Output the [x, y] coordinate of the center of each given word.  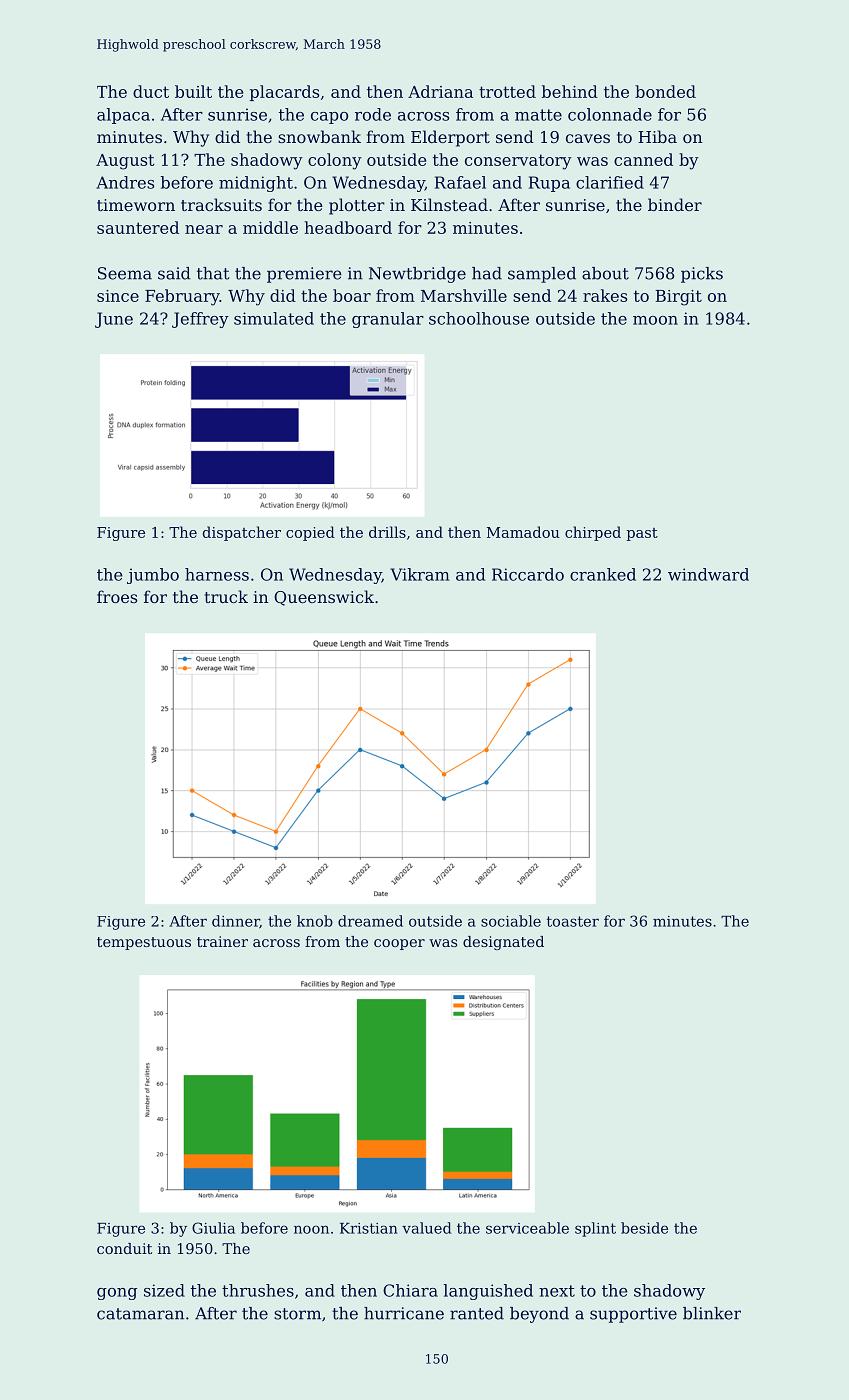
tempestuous [144, 943]
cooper [399, 944]
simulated [274, 318]
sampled [542, 275]
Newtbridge [417, 275]
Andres [125, 182]
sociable [511, 921]
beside [644, 1228]
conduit [124, 1248]
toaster [573, 921]
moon [655, 320]
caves [588, 138]
